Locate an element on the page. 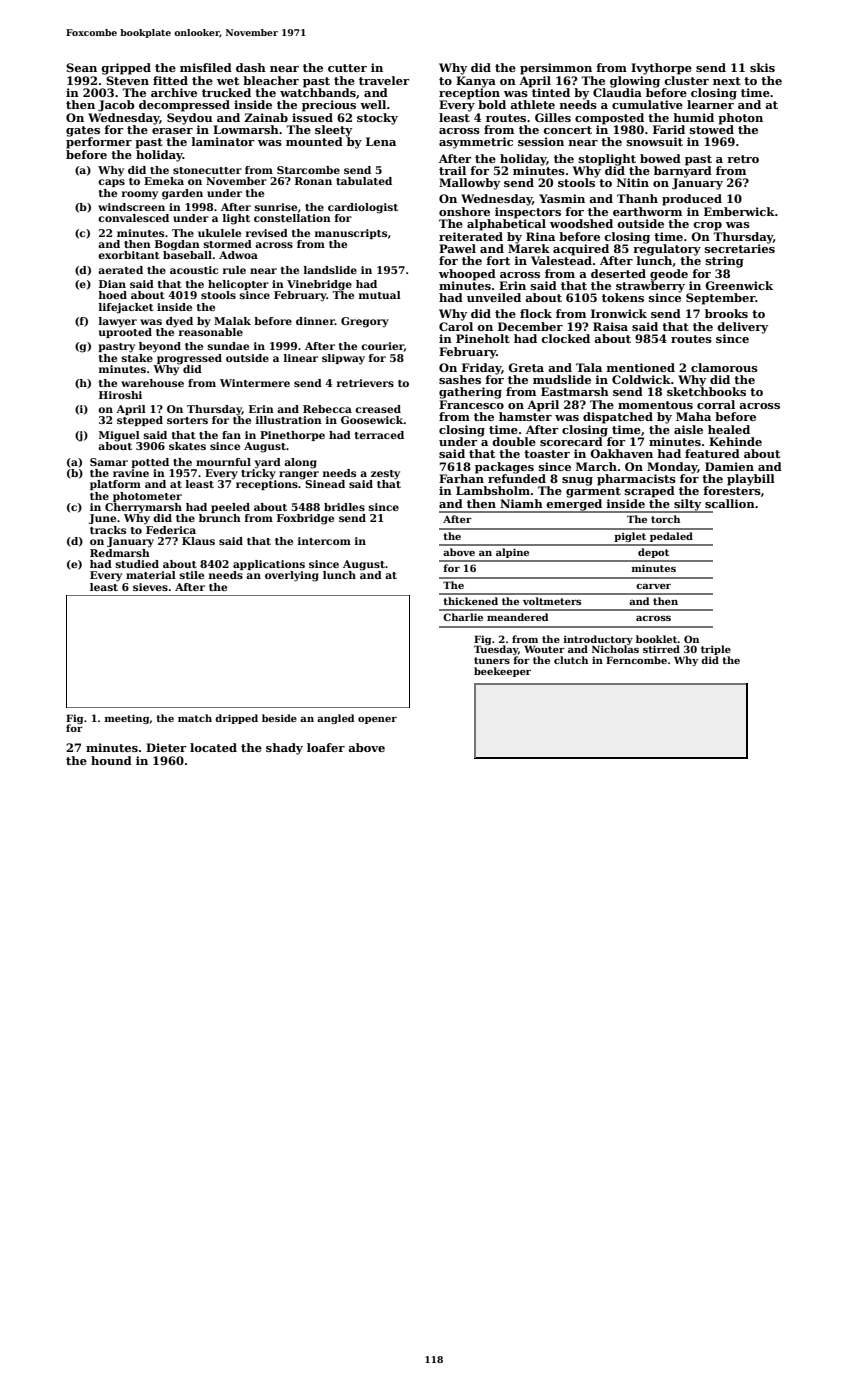 This page has width=849, height=1400. booklet is located at coordinates (657, 639).
